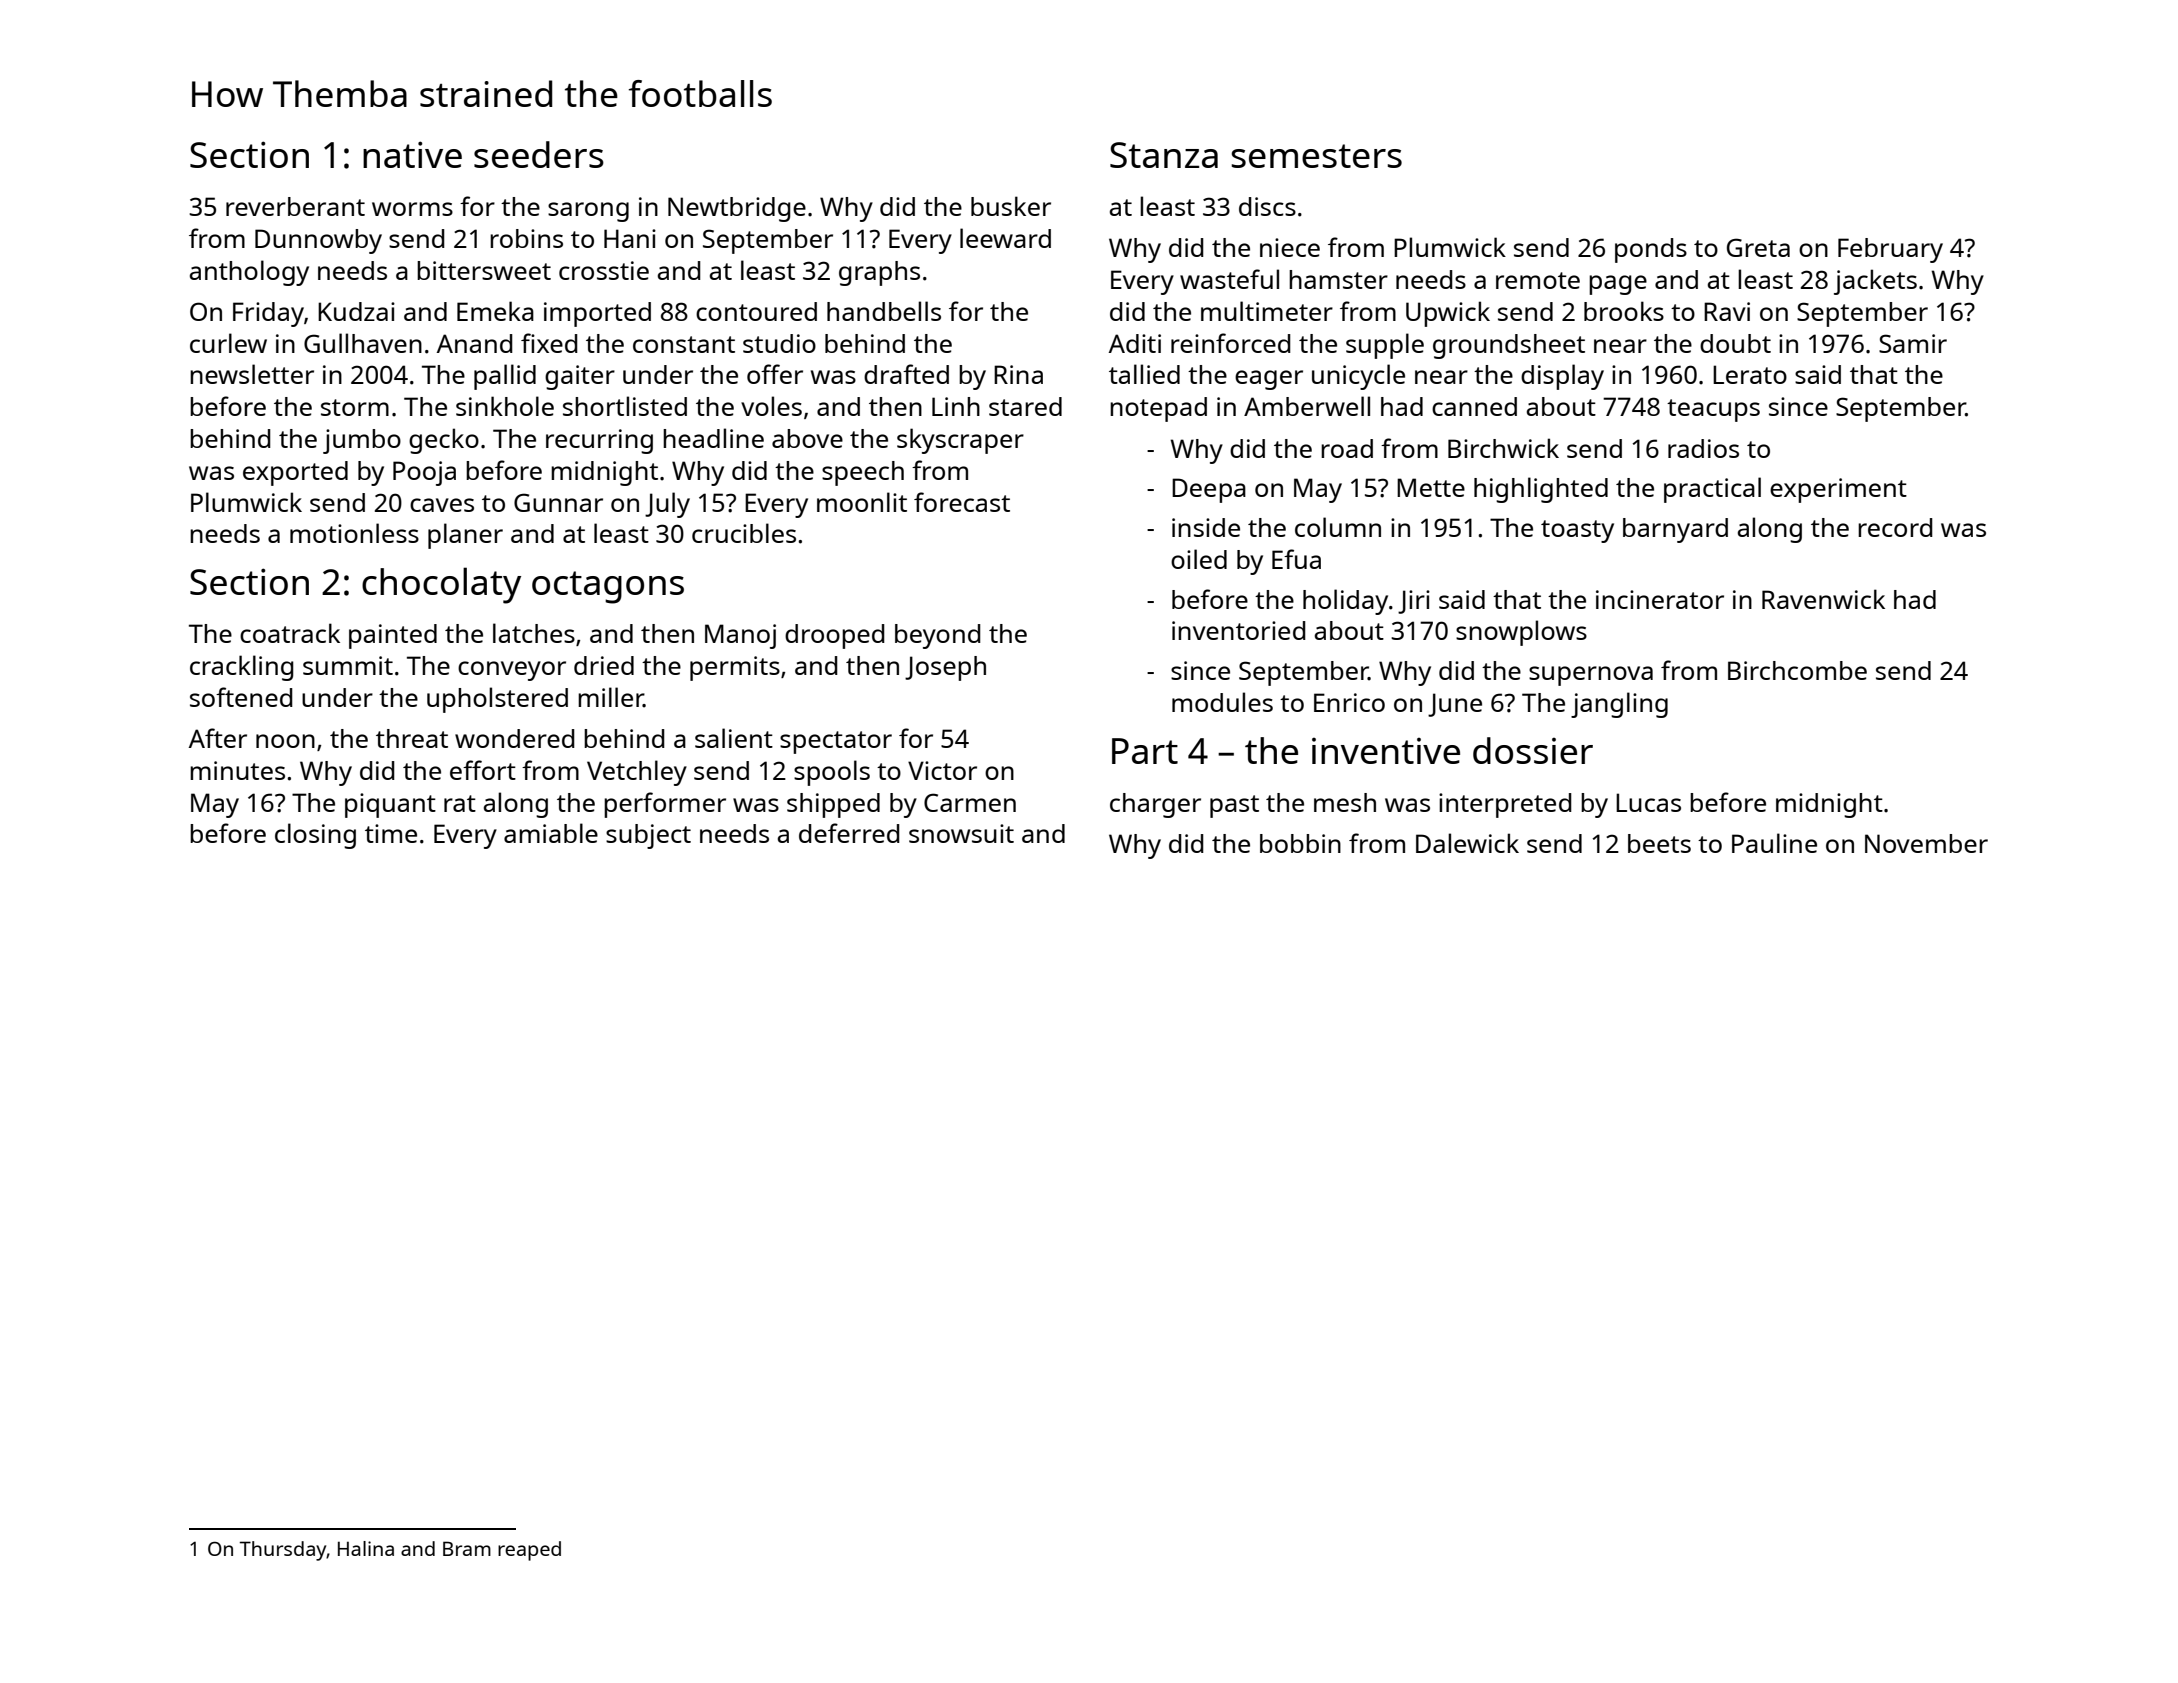 The width and height of the document is (2178, 1683). Describe the element at coordinates (1541, 490) in the document. I see `highlighted` at that location.
